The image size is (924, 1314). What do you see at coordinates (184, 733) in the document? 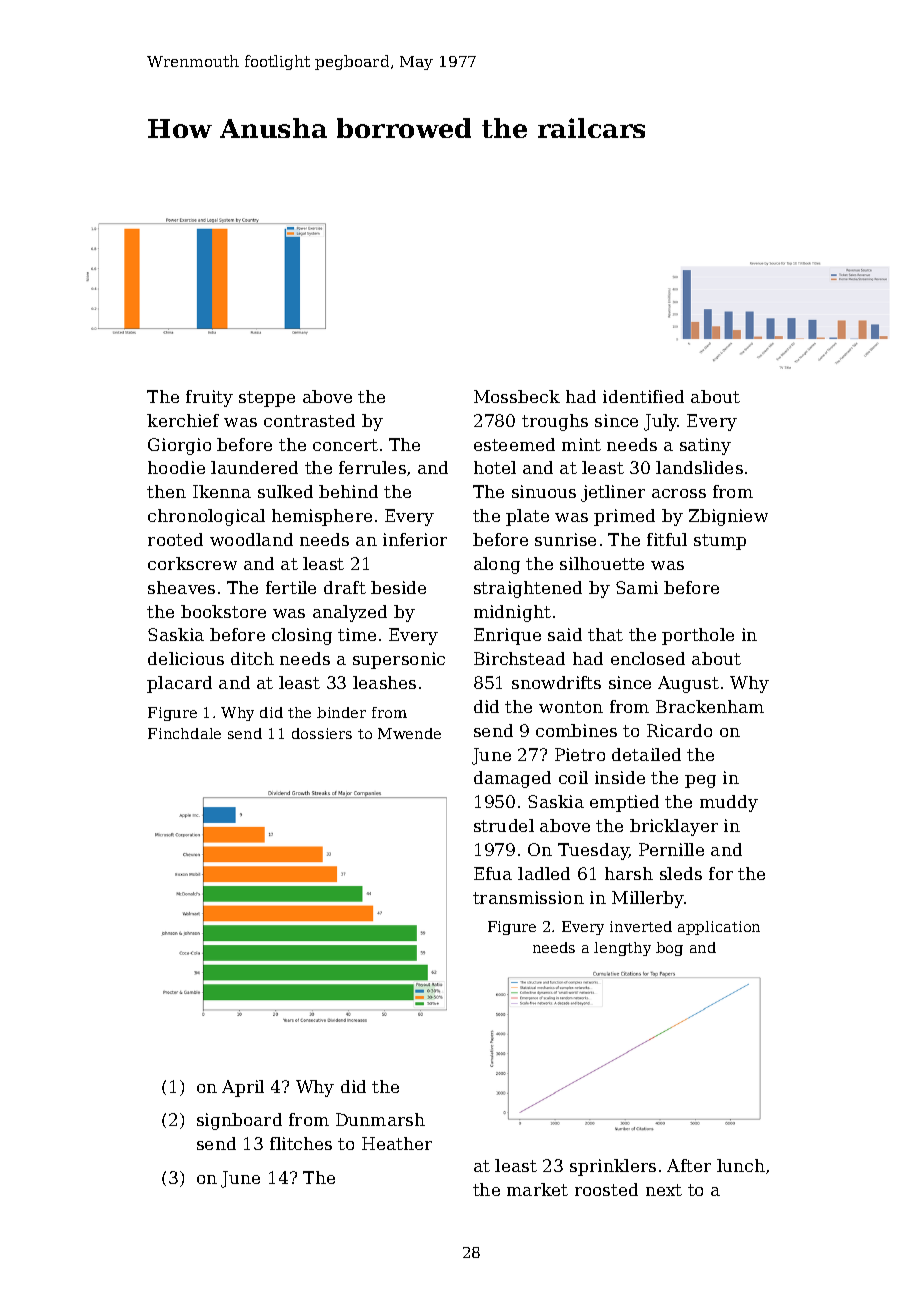
I see `Finchdale` at bounding box center [184, 733].
